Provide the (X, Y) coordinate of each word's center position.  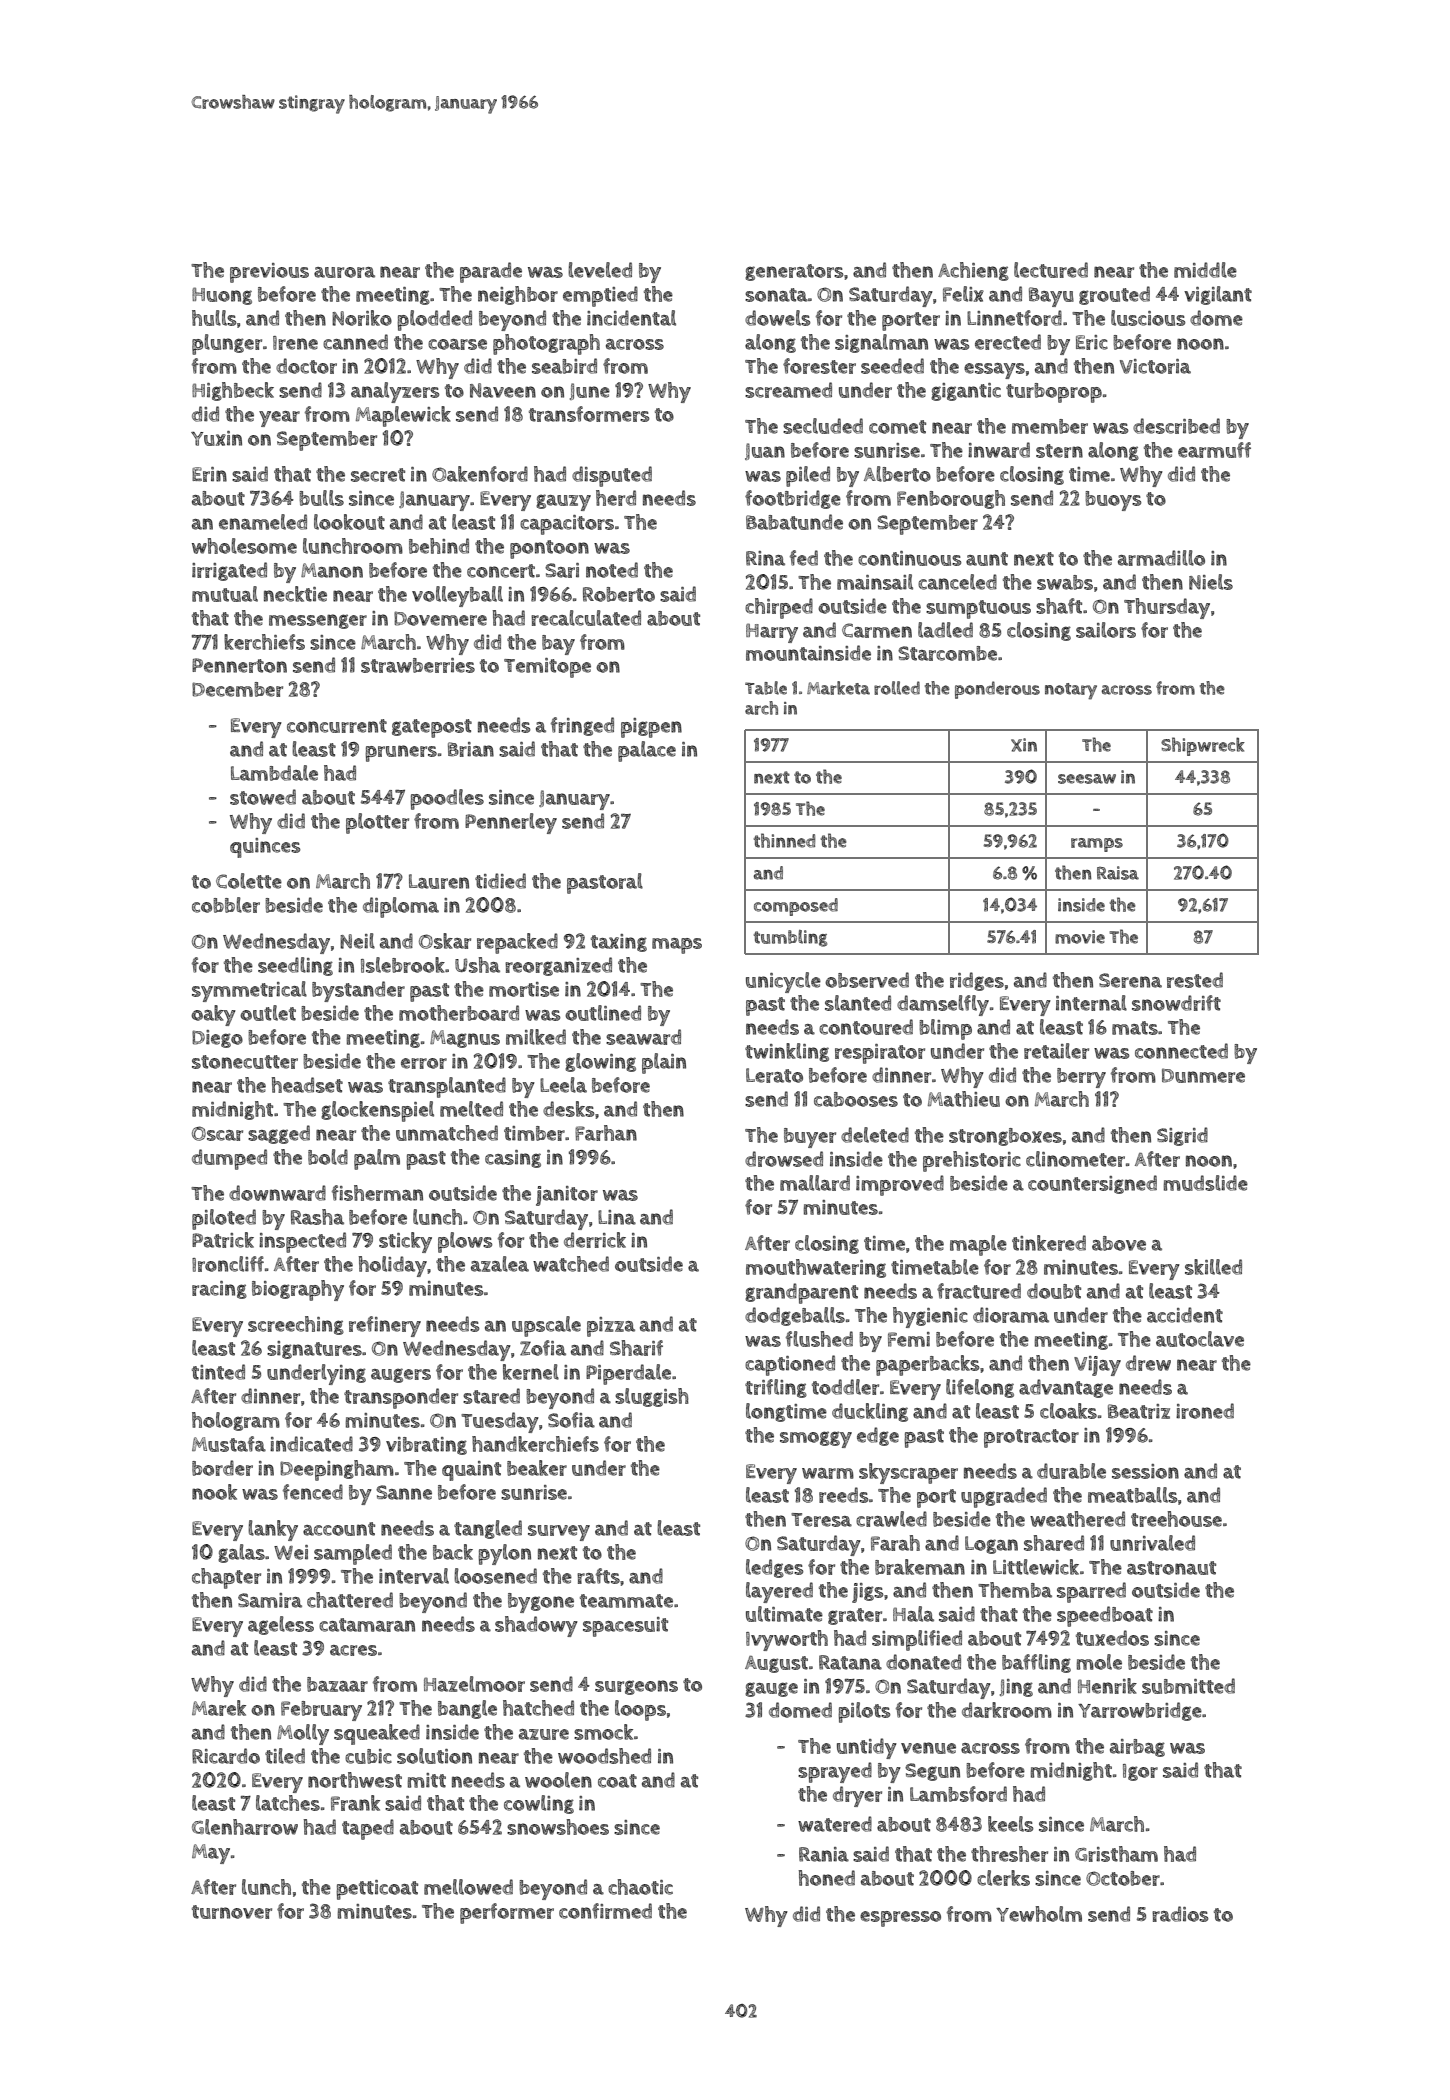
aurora (344, 272)
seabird (564, 366)
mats (1135, 1028)
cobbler (226, 905)
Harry (772, 633)
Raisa (1118, 873)
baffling (1036, 1663)
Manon (332, 570)
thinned (784, 840)
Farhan (606, 1133)
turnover (232, 1912)
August (776, 1664)
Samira (270, 1600)
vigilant (1218, 295)
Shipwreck (1203, 746)
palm (377, 1159)
